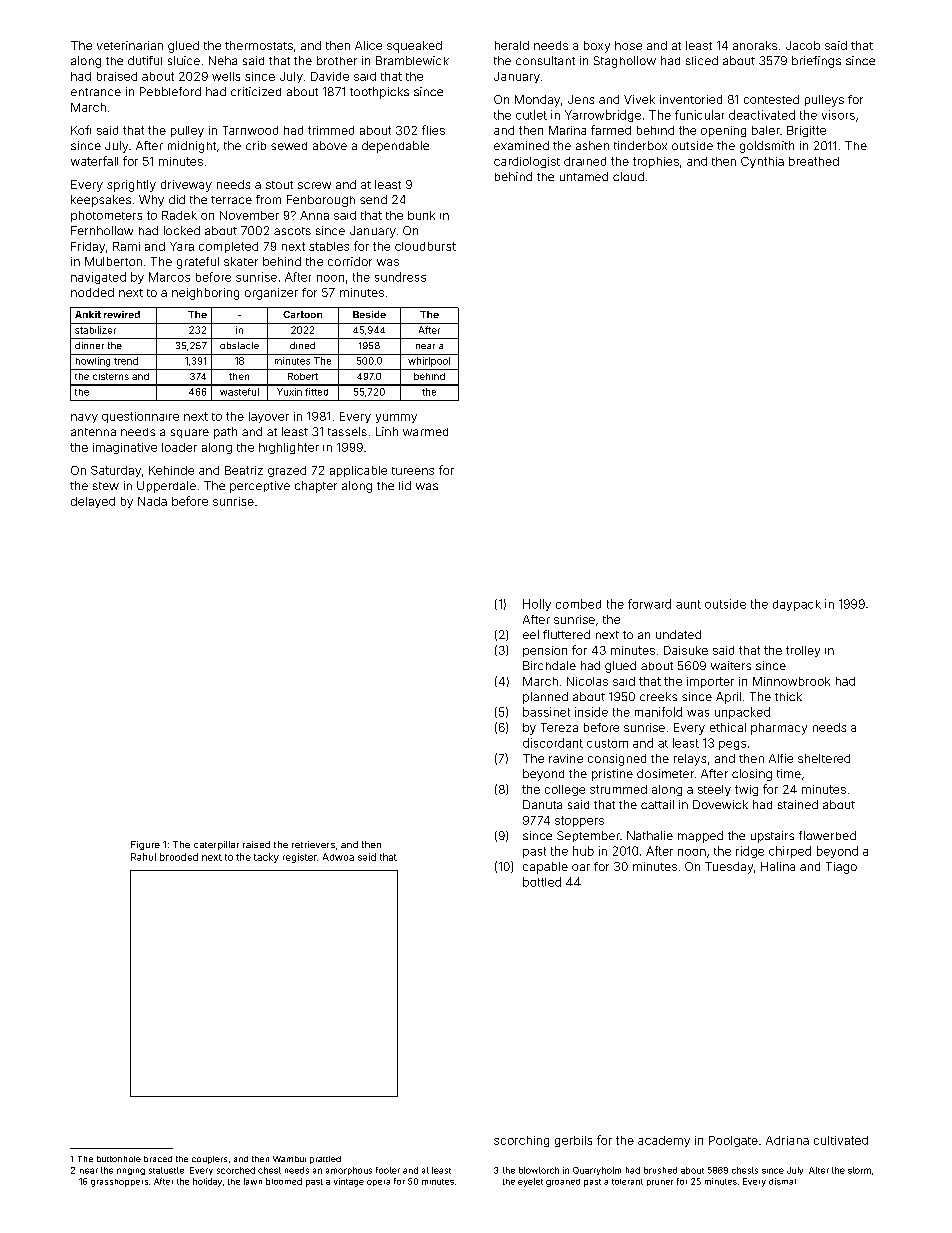 The width and height of the screenshot is (952, 1233). I want to click on breathed, so click(814, 161).
